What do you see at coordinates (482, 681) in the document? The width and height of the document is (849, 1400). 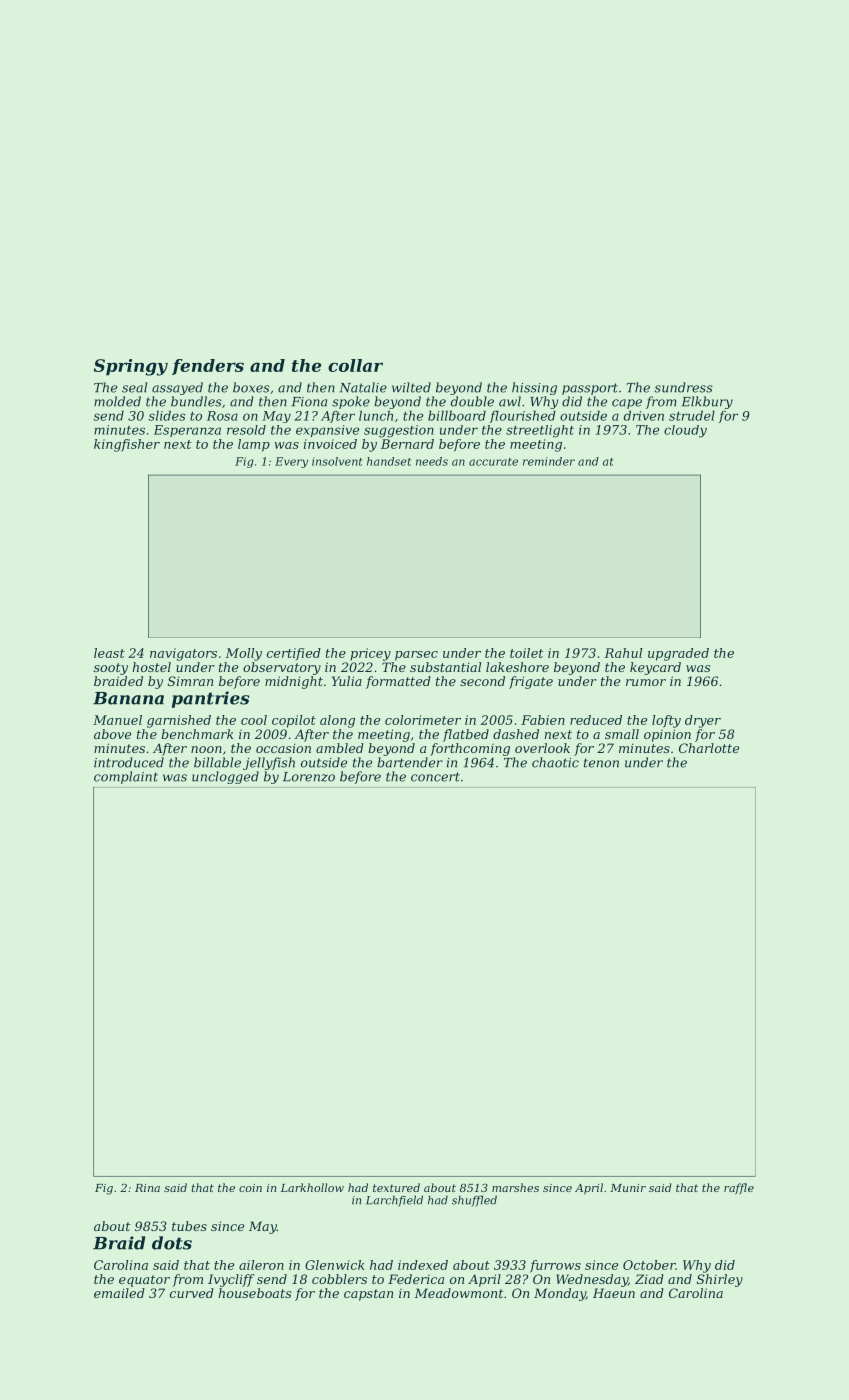 I see `second` at bounding box center [482, 681].
